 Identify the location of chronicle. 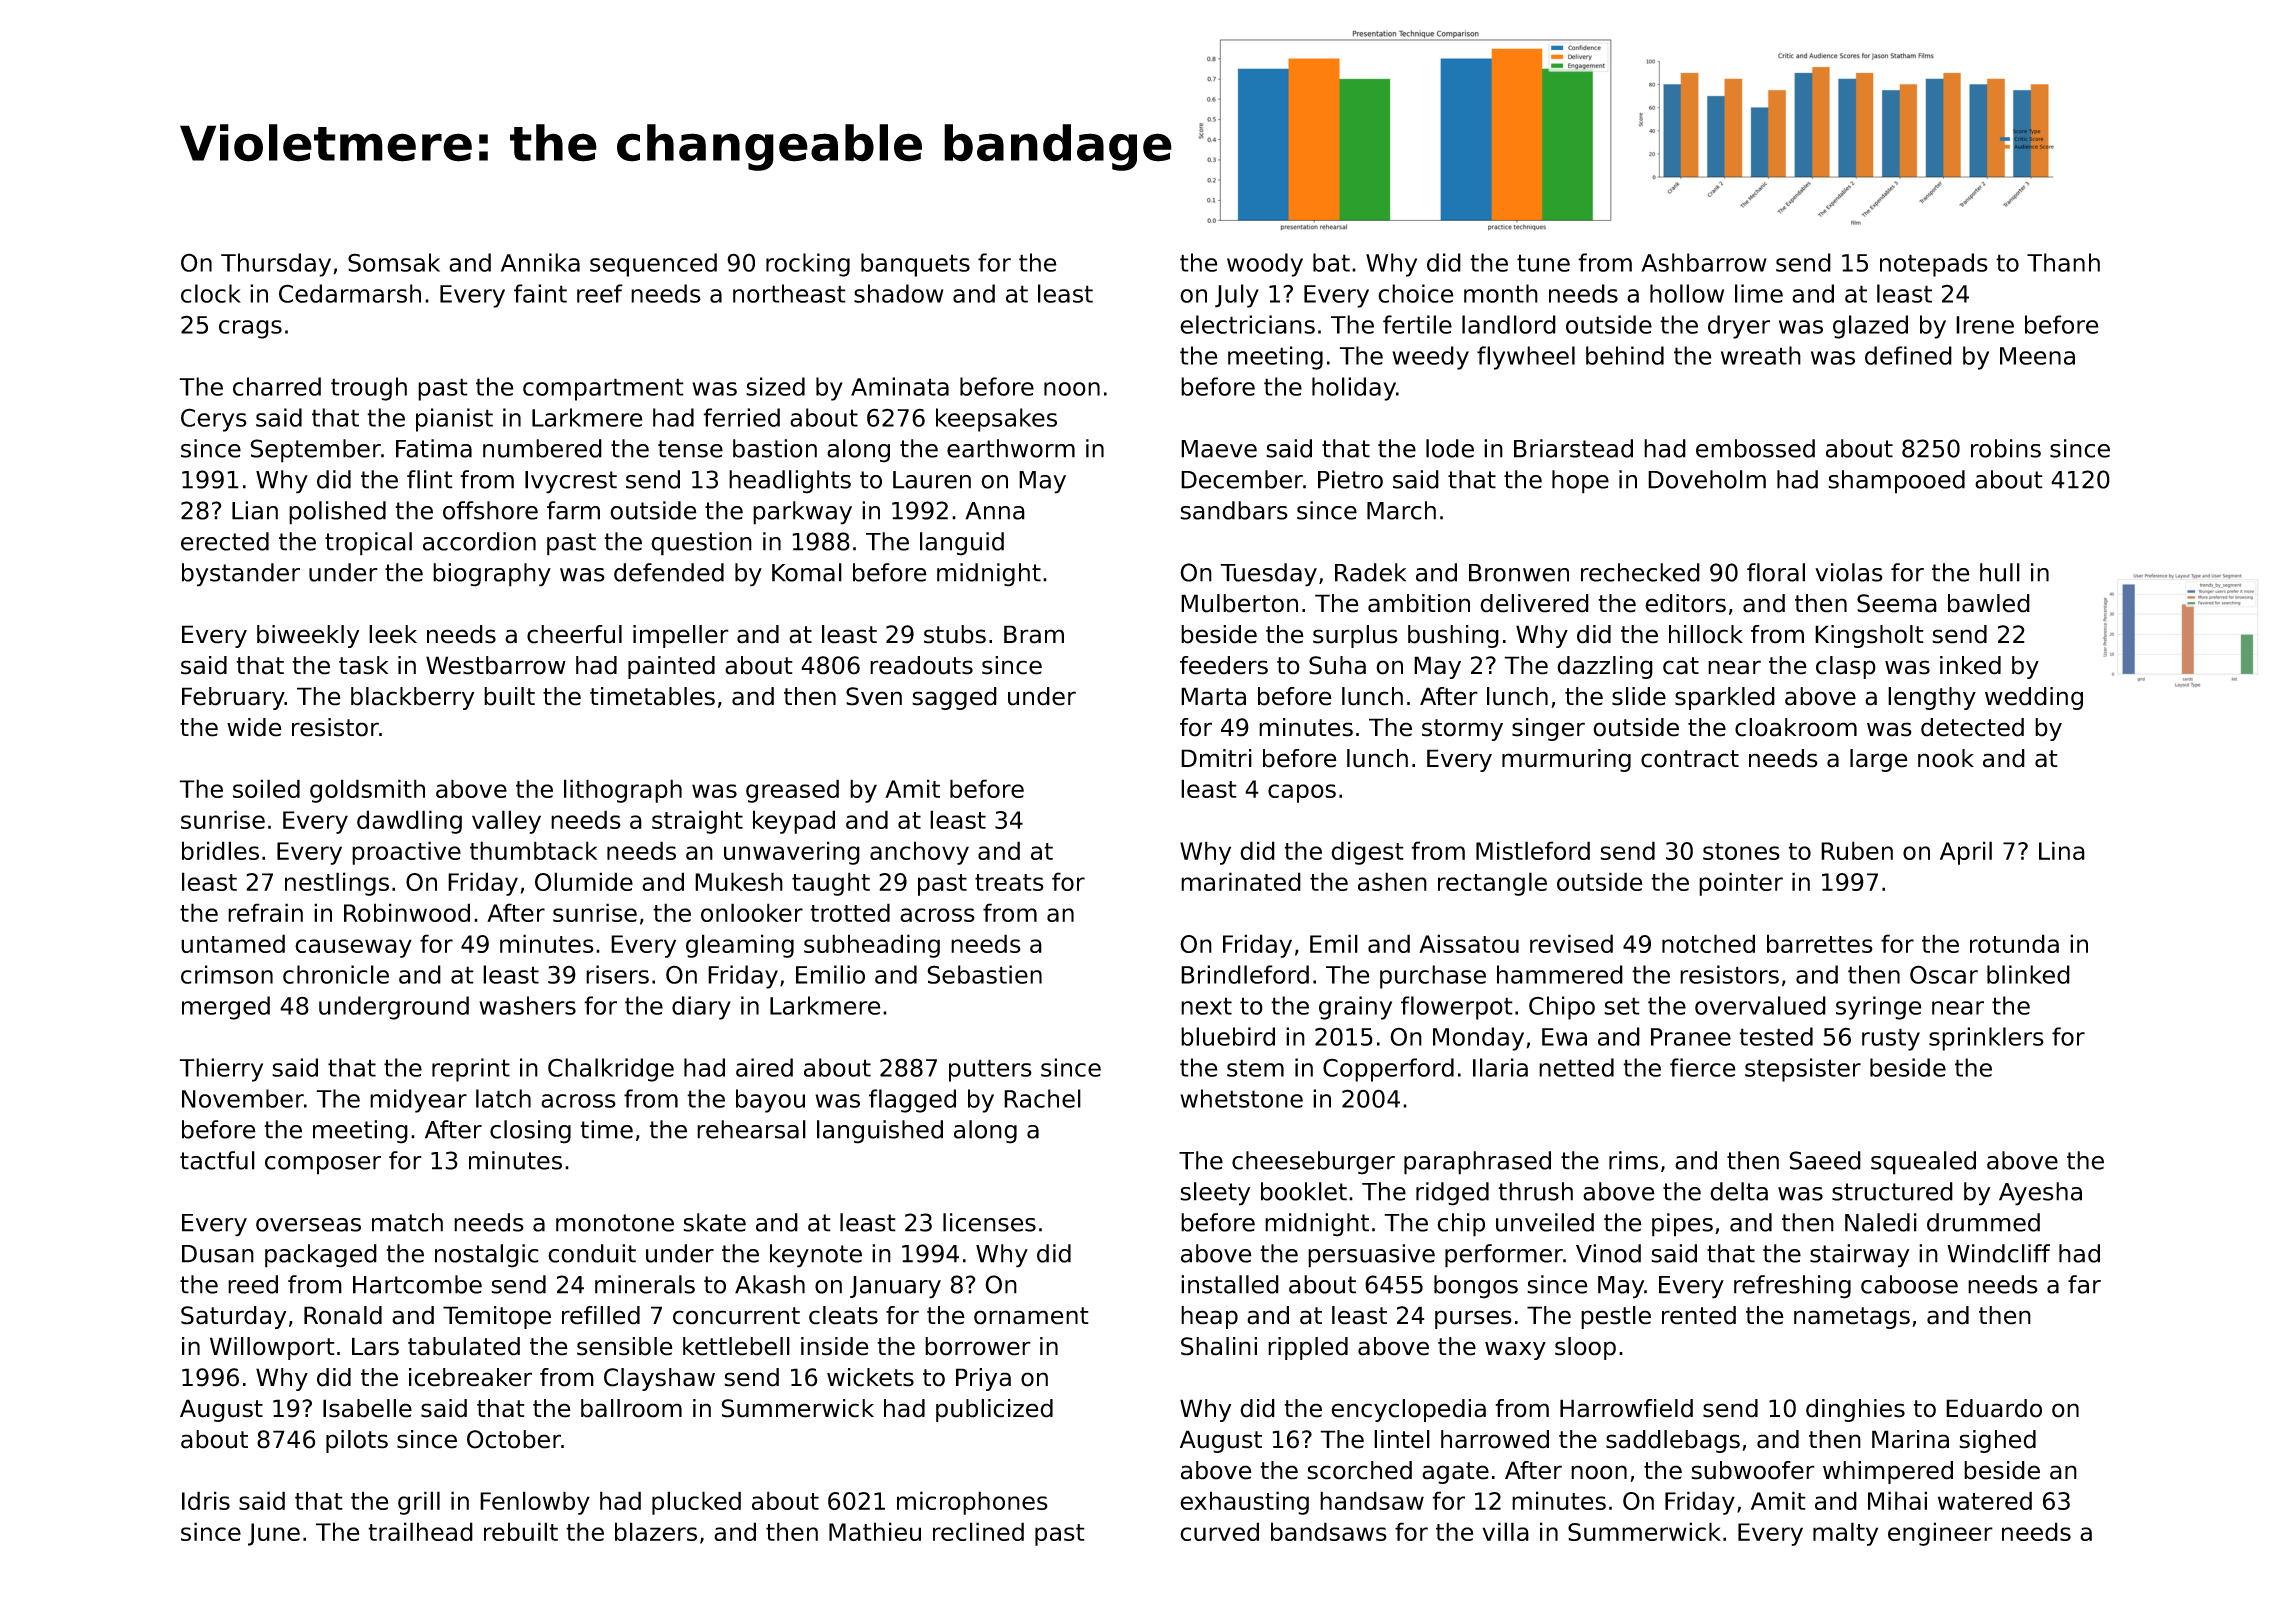
(336, 974).
